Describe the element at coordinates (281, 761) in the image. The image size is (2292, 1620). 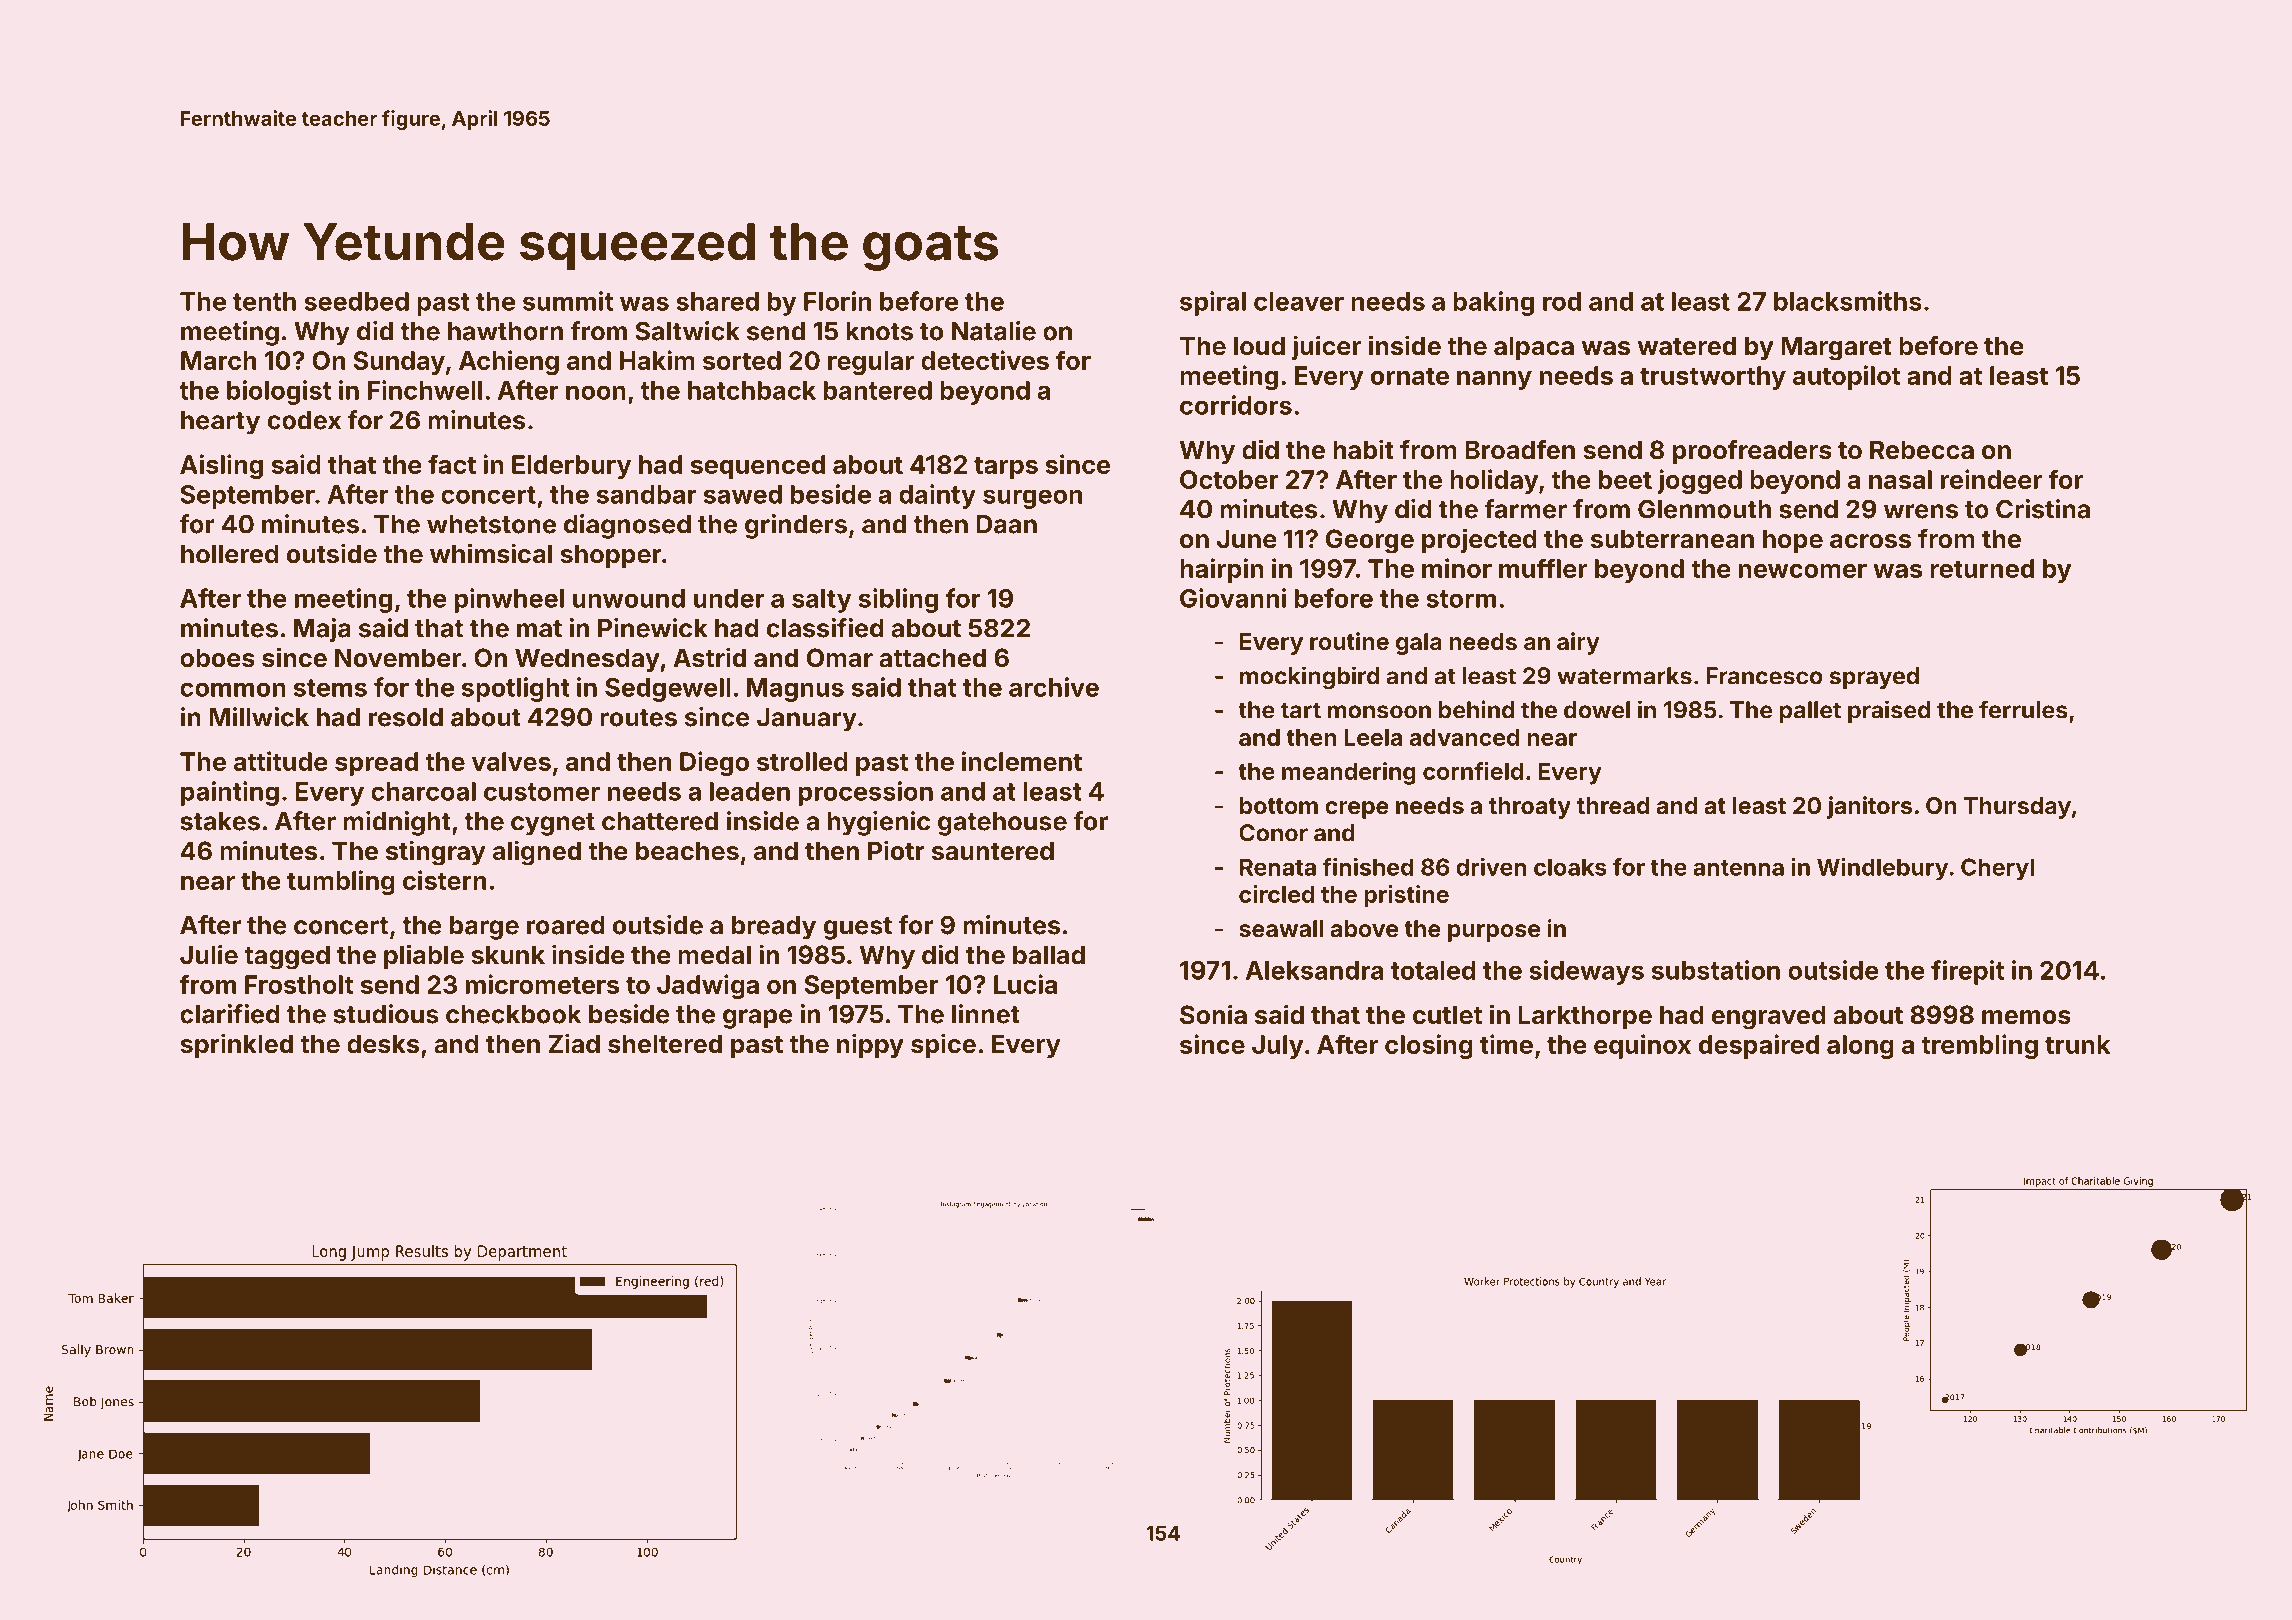
I see `attitude` at that location.
